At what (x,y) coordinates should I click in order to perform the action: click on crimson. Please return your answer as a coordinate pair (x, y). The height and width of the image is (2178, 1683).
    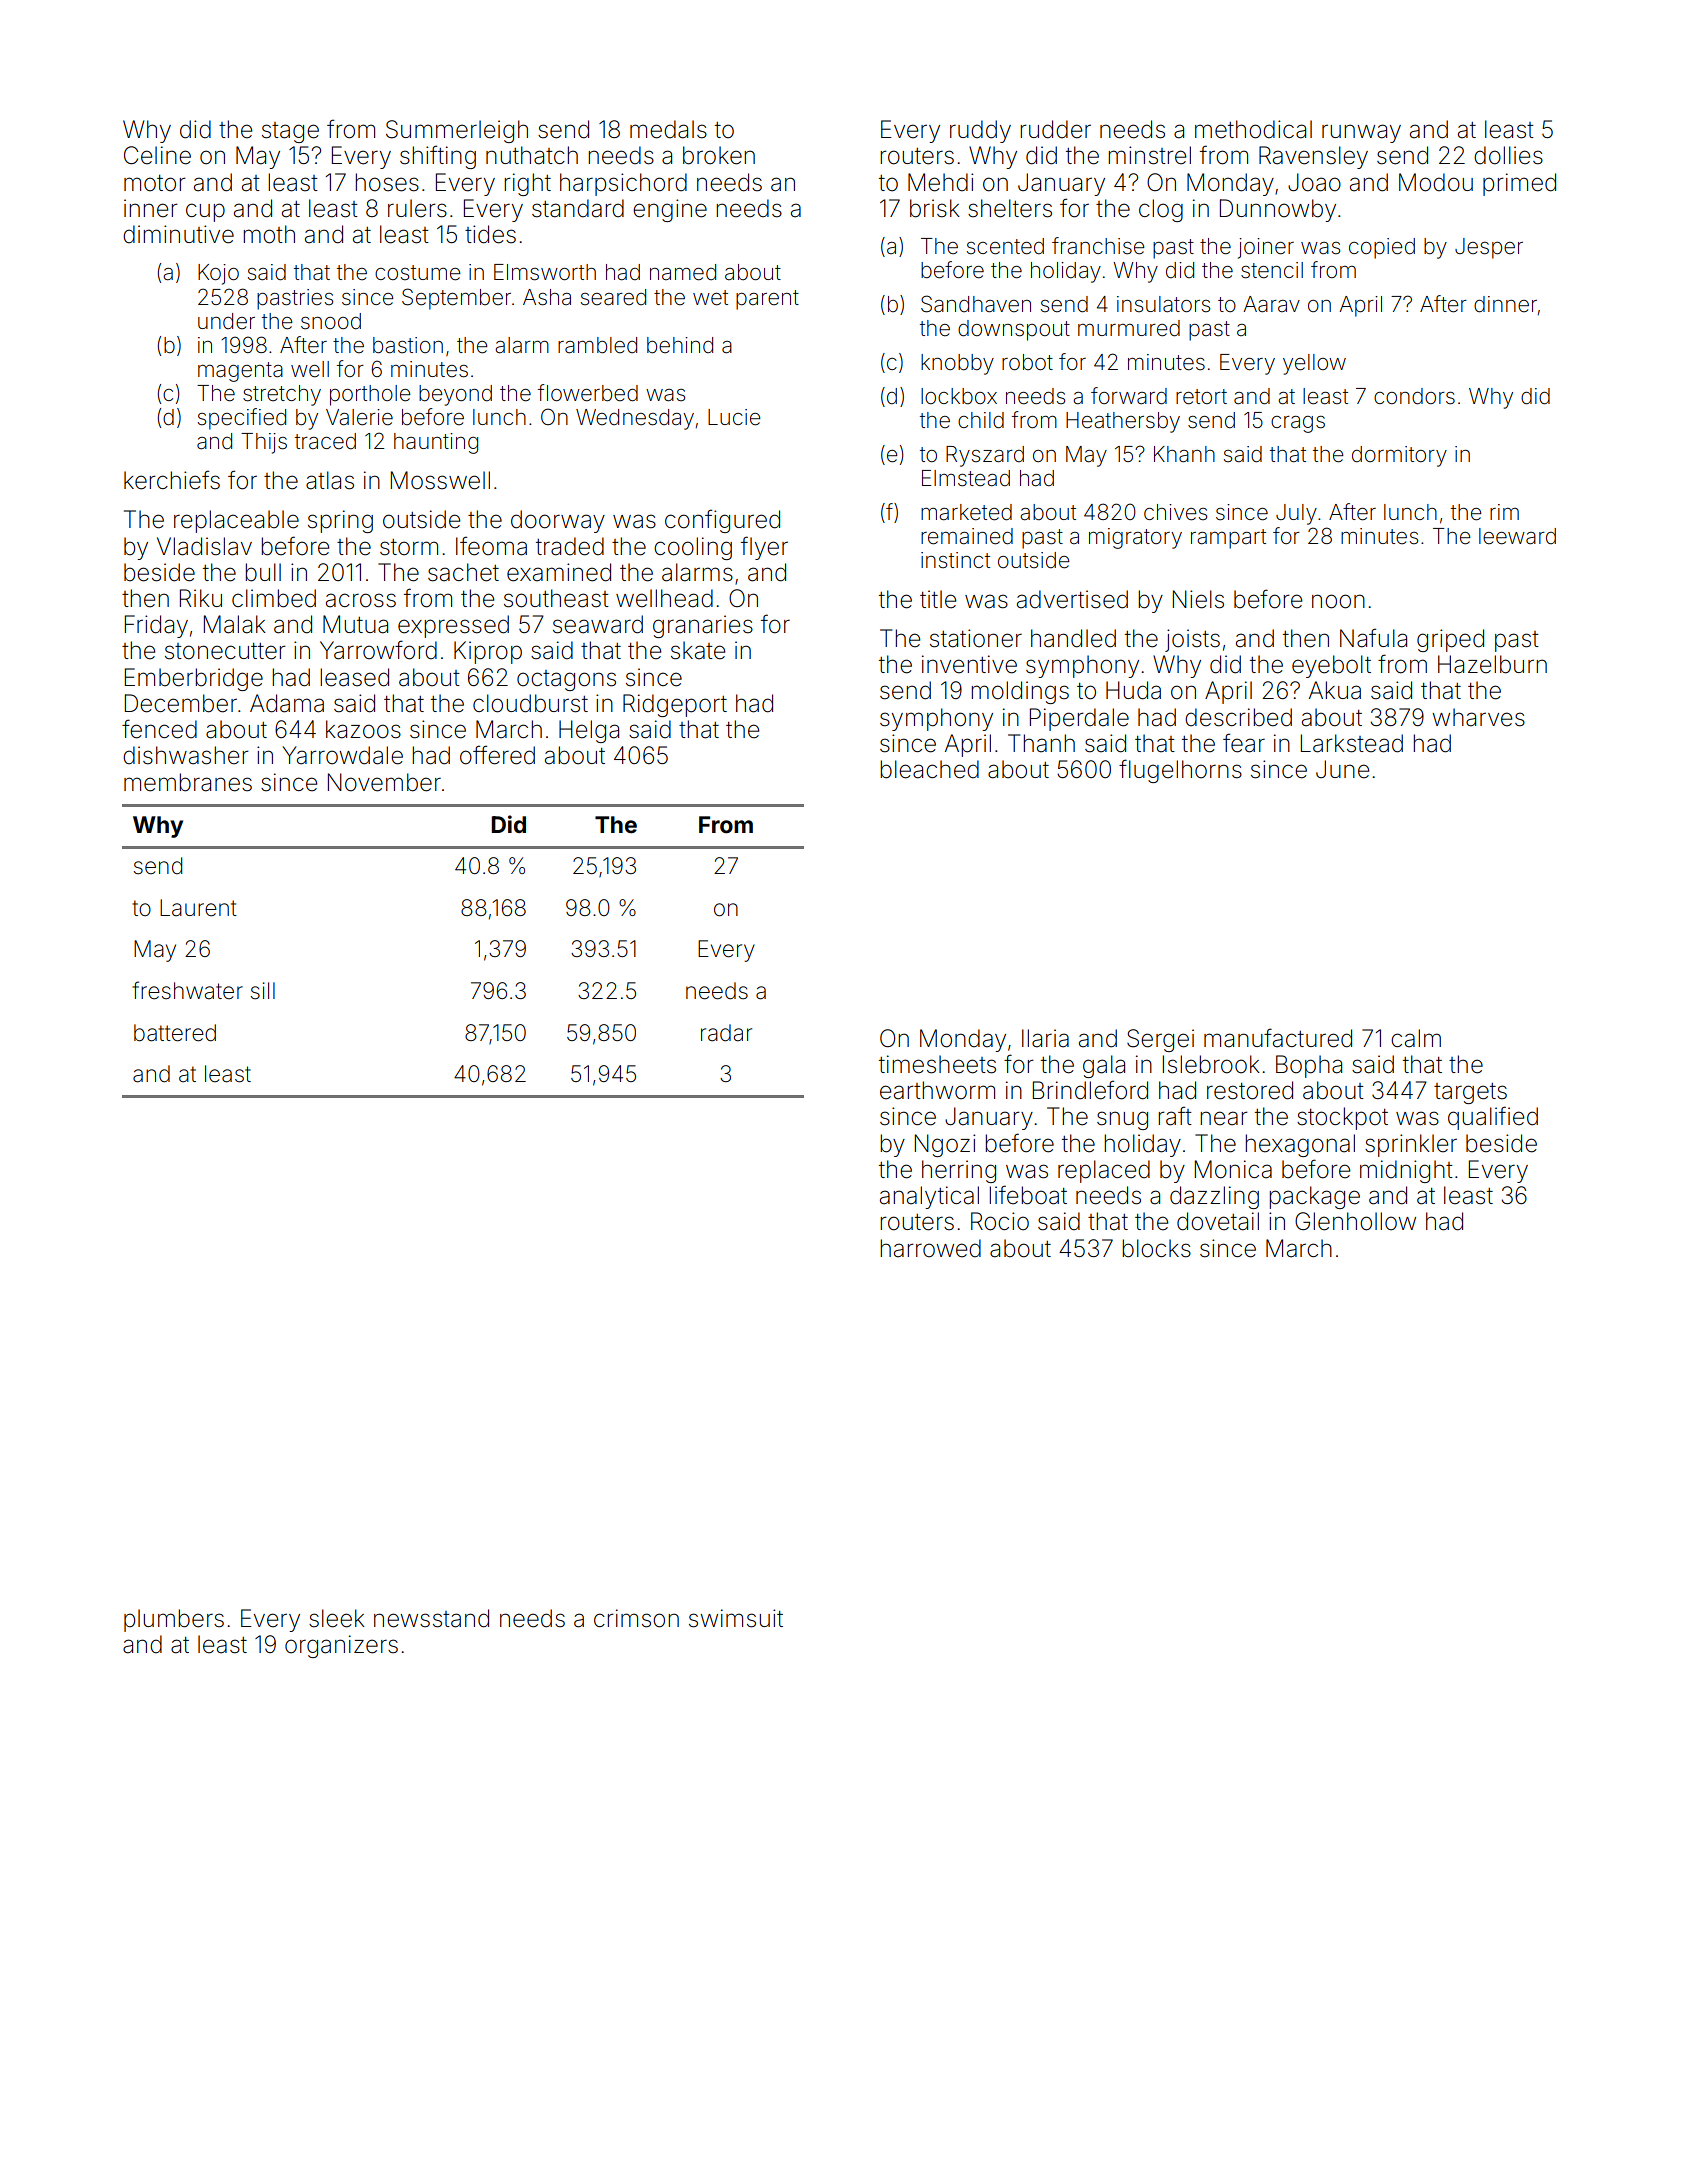
    Looking at the image, I should click on (636, 1618).
